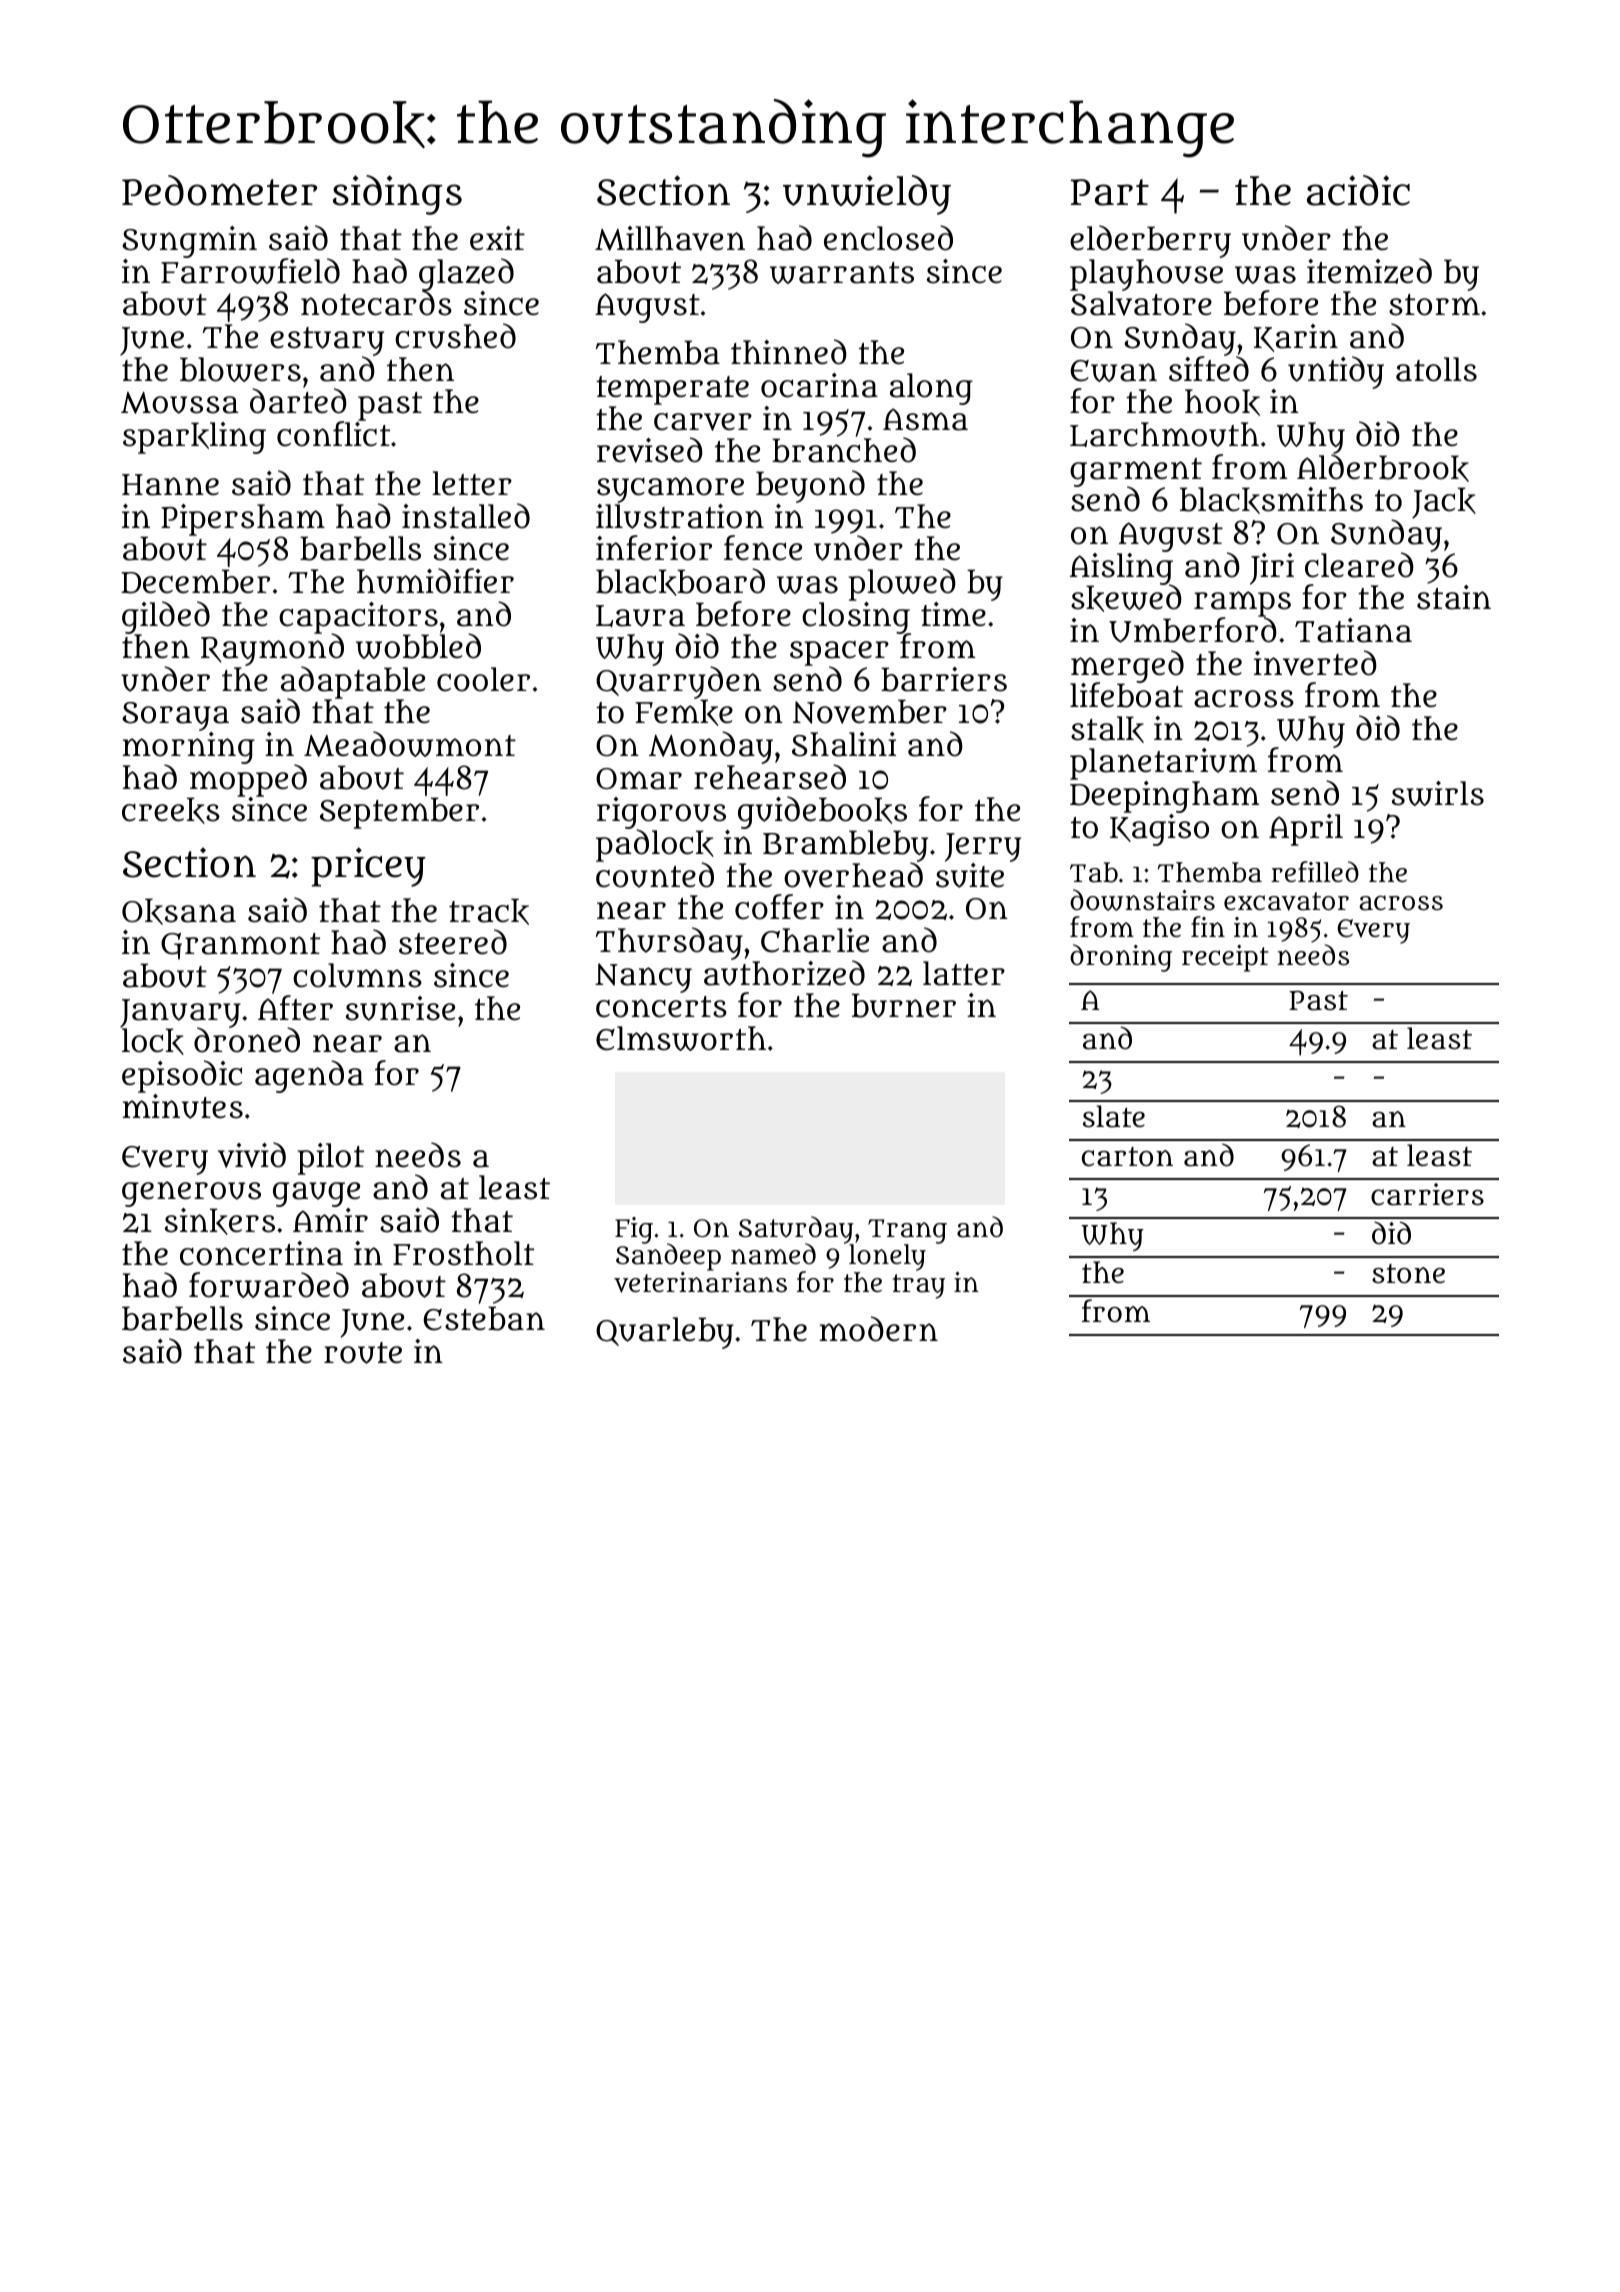 The height and width of the page is (2292, 1620). I want to click on unwieldy, so click(867, 195).
